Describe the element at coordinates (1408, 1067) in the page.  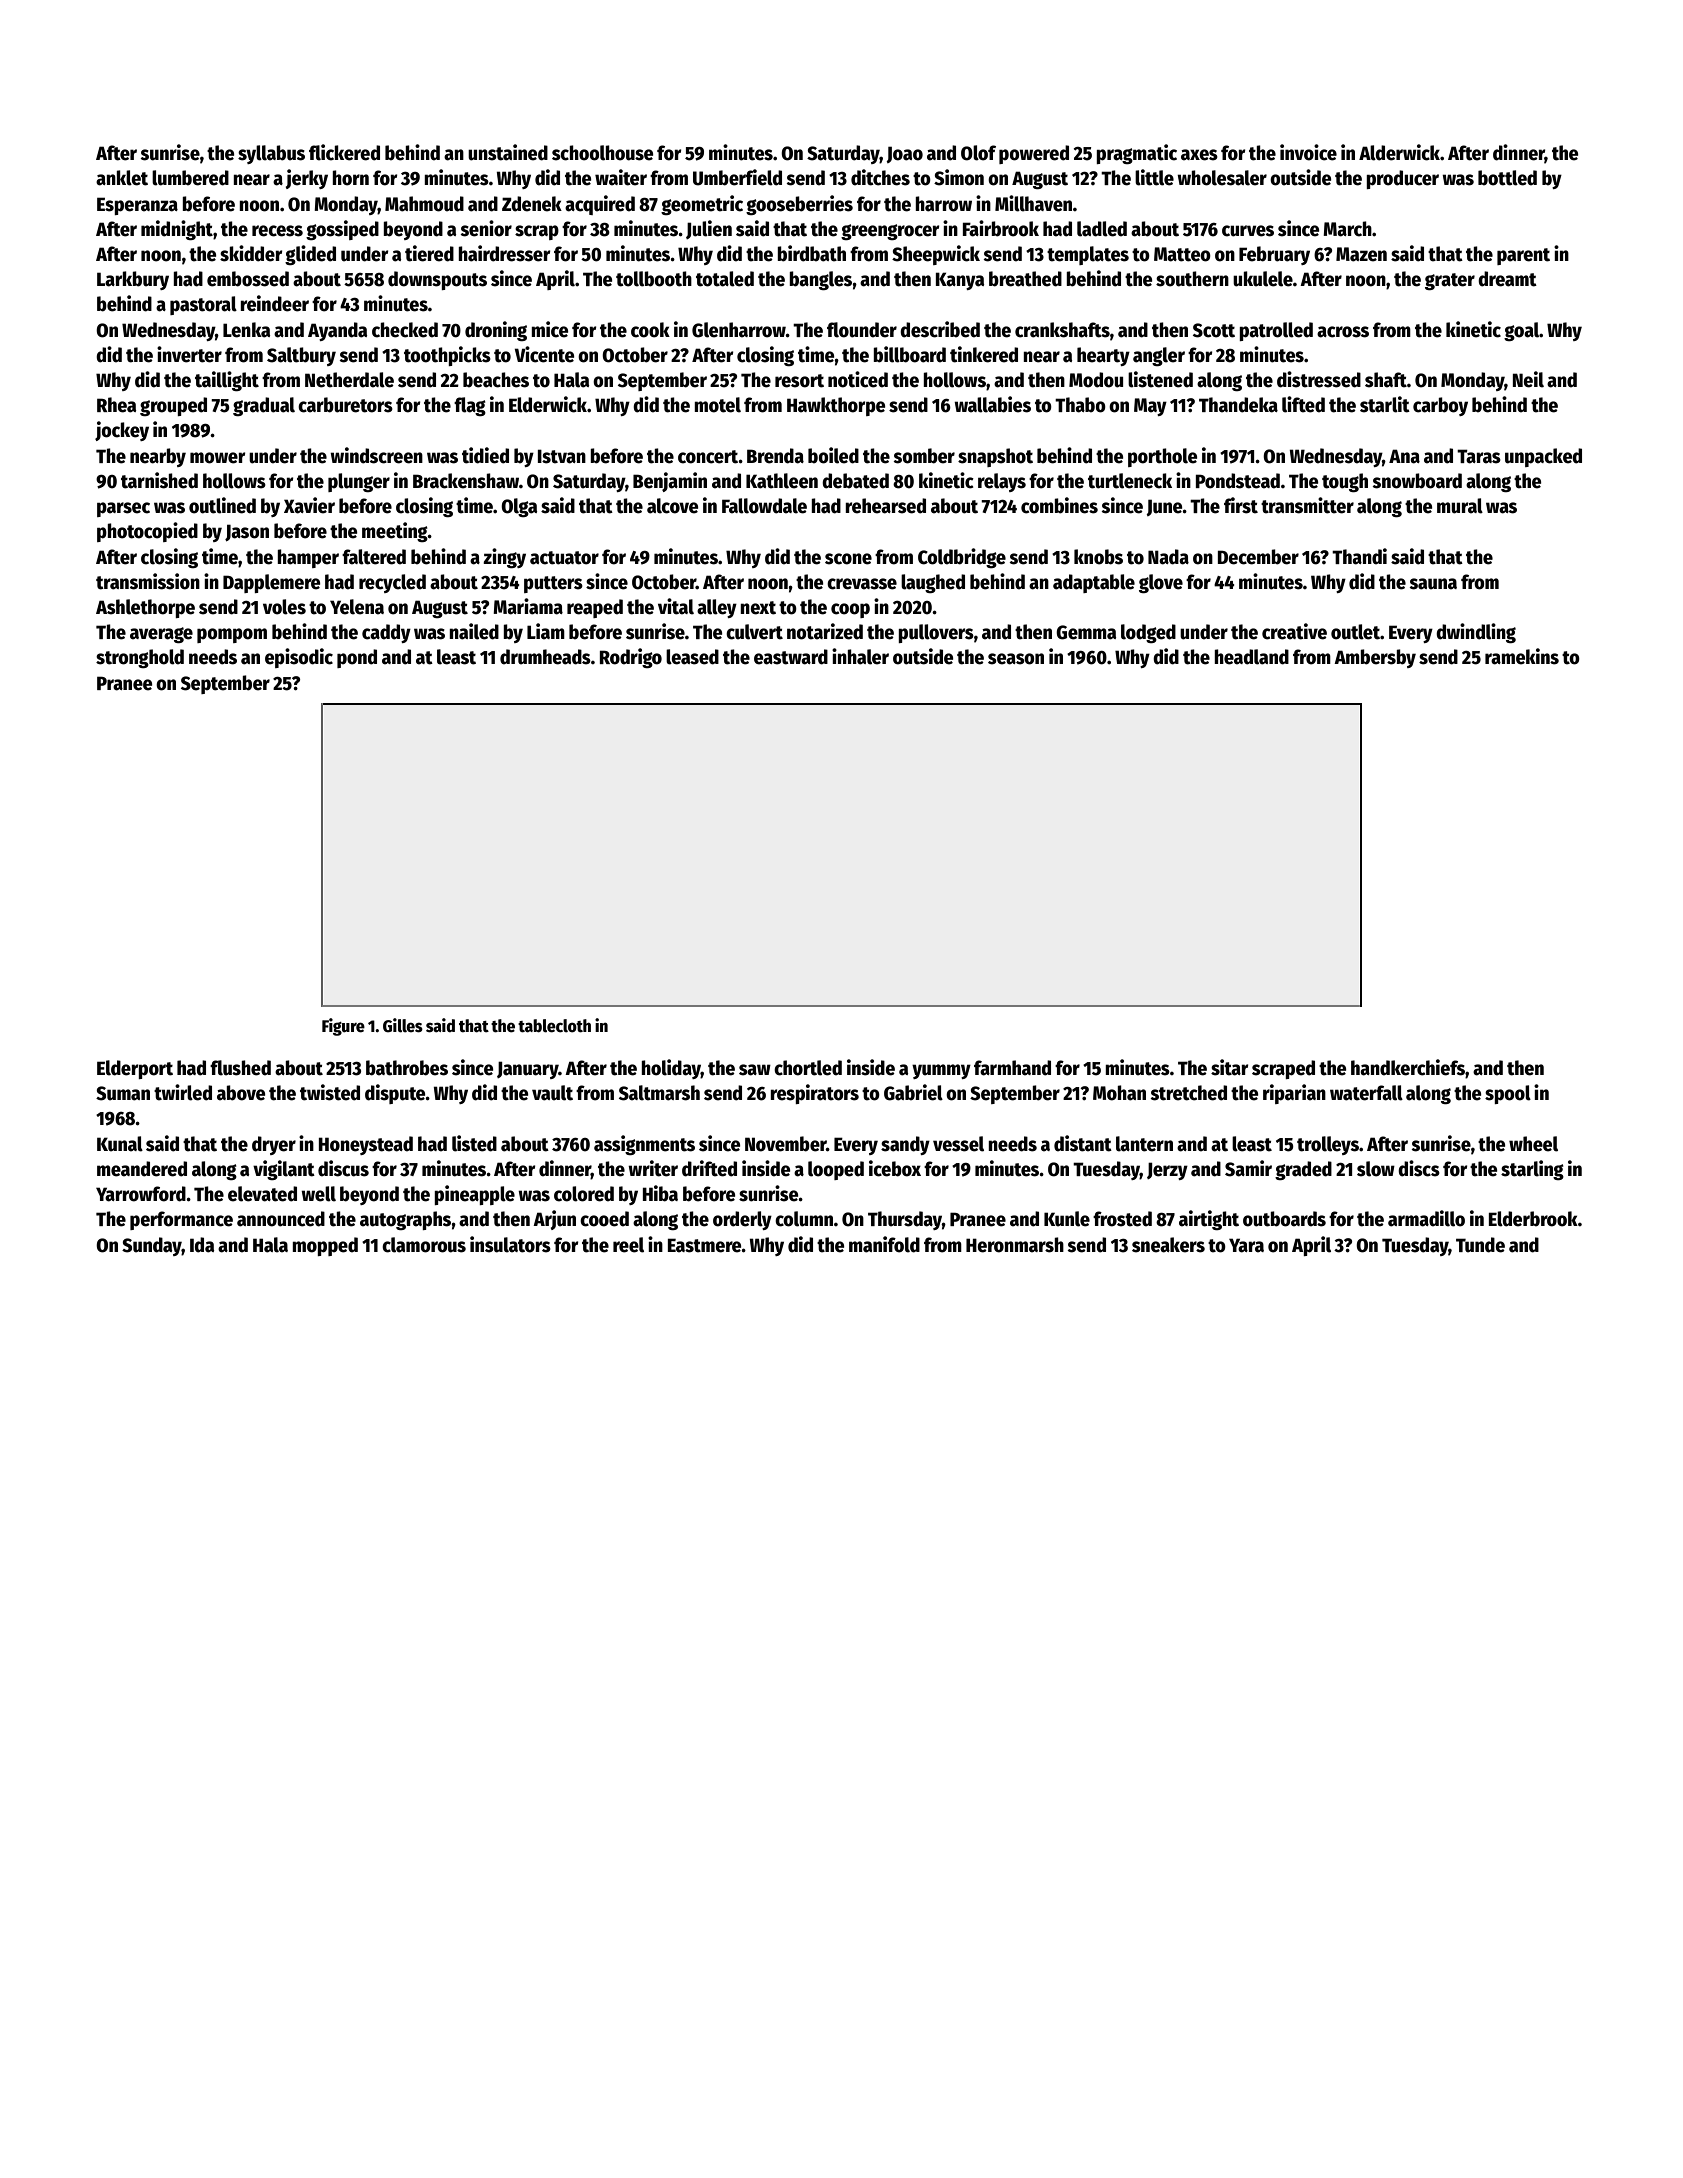
I see `handkerchiefs` at that location.
